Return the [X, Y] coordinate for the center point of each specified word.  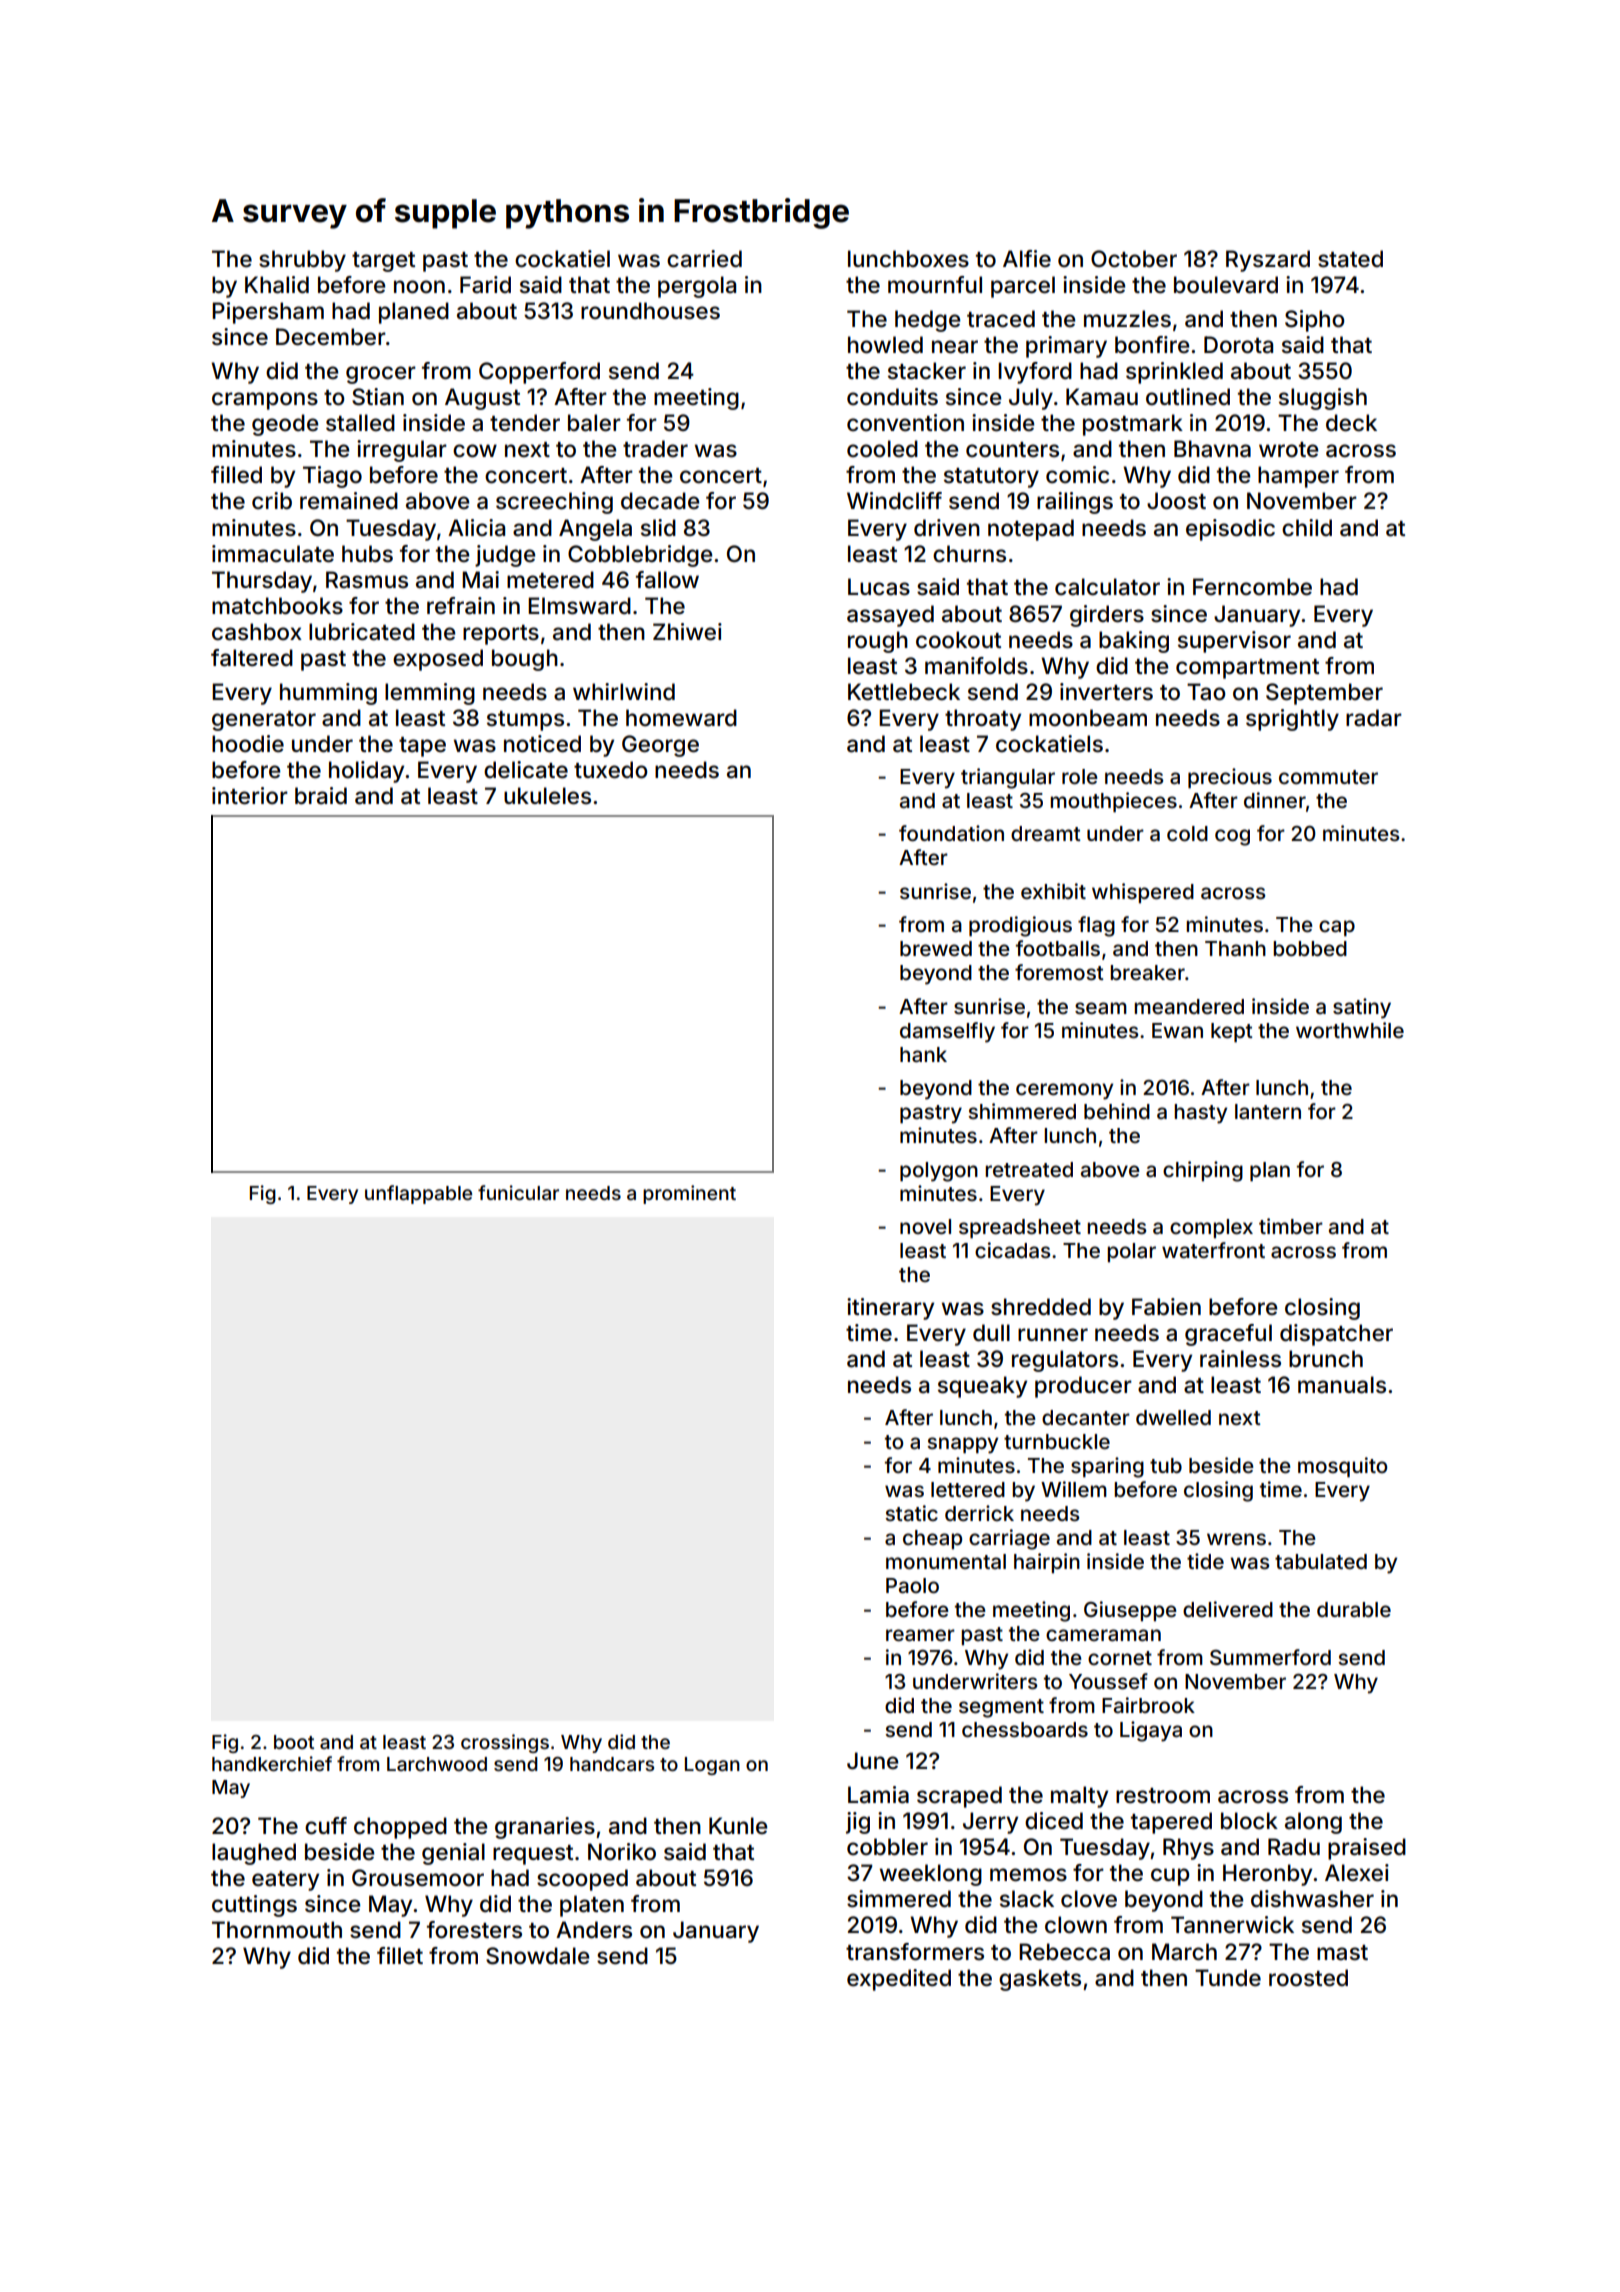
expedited [899, 1980]
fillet [400, 1956]
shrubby [302, 261]
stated [1350, 259]
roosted [1308, 1978]
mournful [935, 284]
